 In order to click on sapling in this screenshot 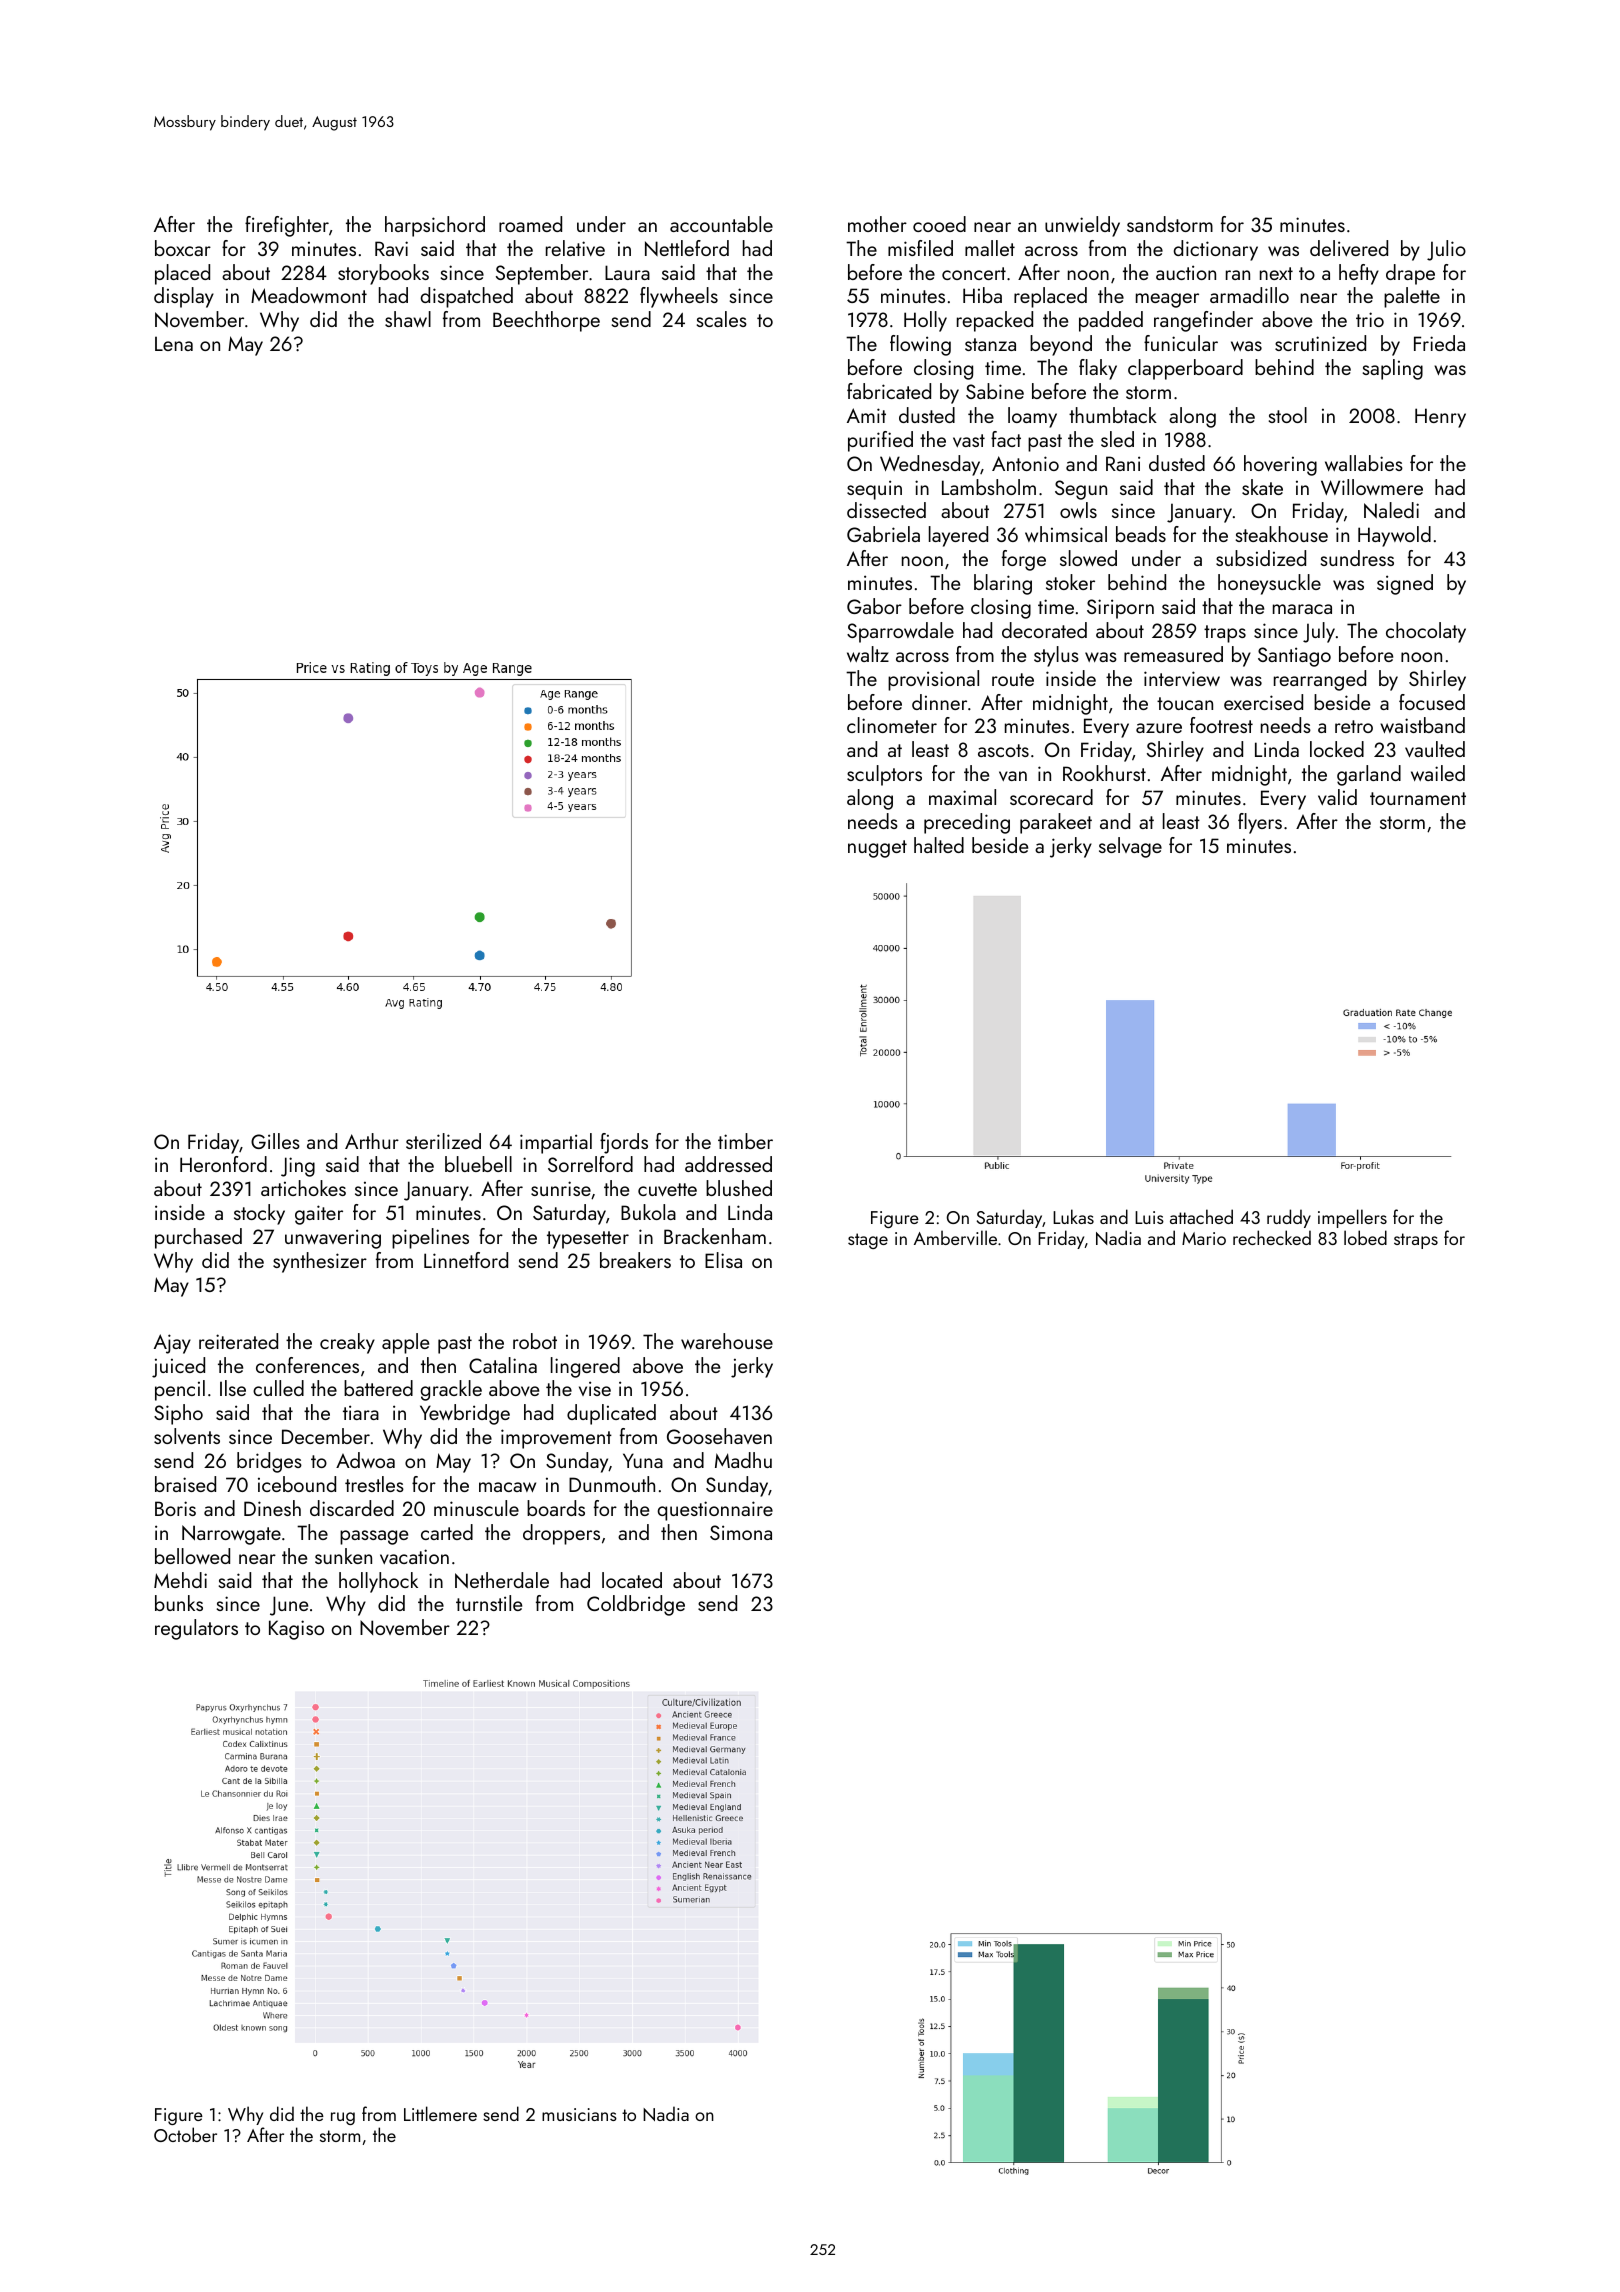, I will do `click(1393, 369)`.
